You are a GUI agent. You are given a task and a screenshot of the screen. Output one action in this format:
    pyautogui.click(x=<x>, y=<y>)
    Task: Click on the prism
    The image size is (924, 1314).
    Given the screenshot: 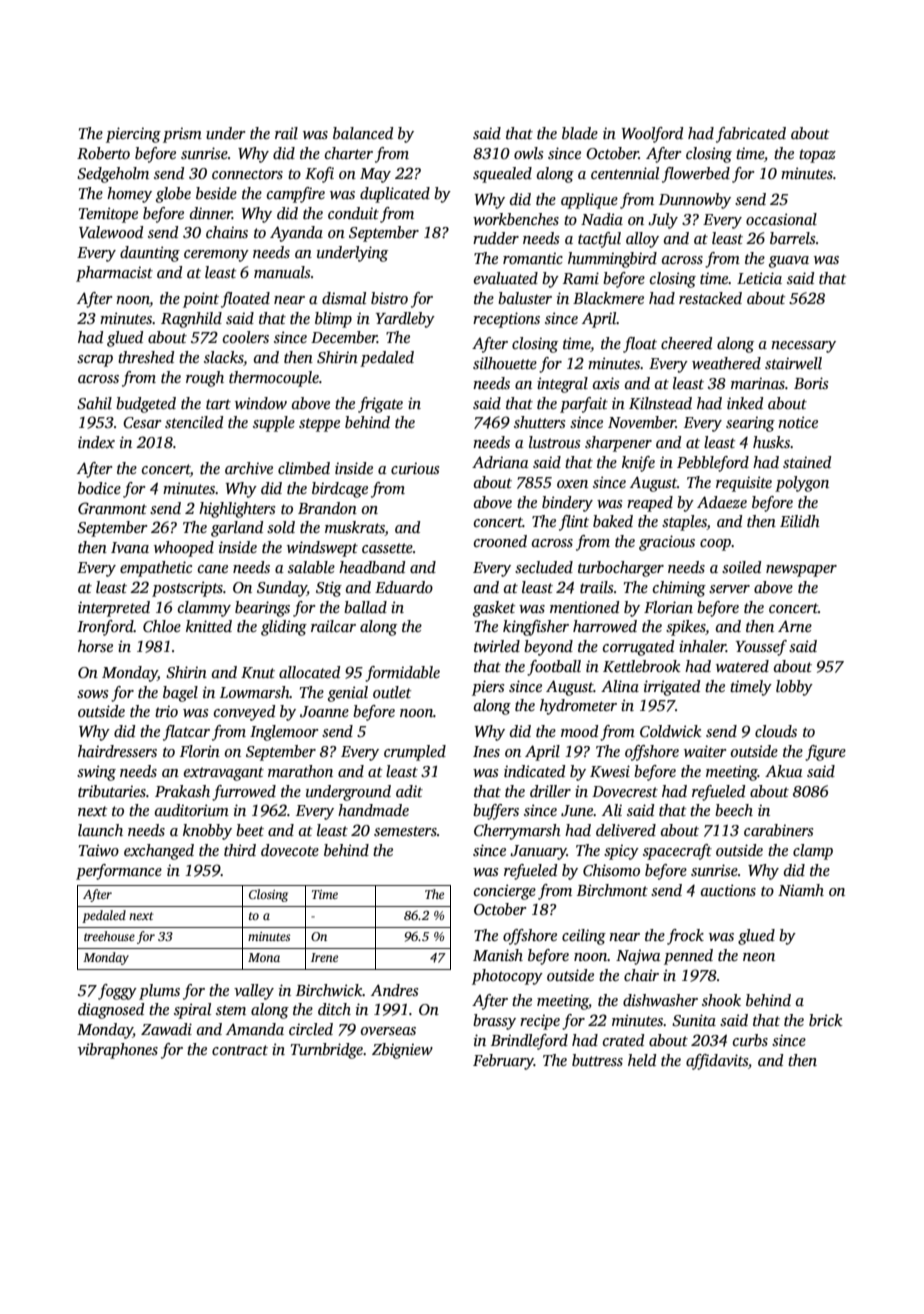 What is the action you would take?
    pyautogui.click(x=182, y=135)
